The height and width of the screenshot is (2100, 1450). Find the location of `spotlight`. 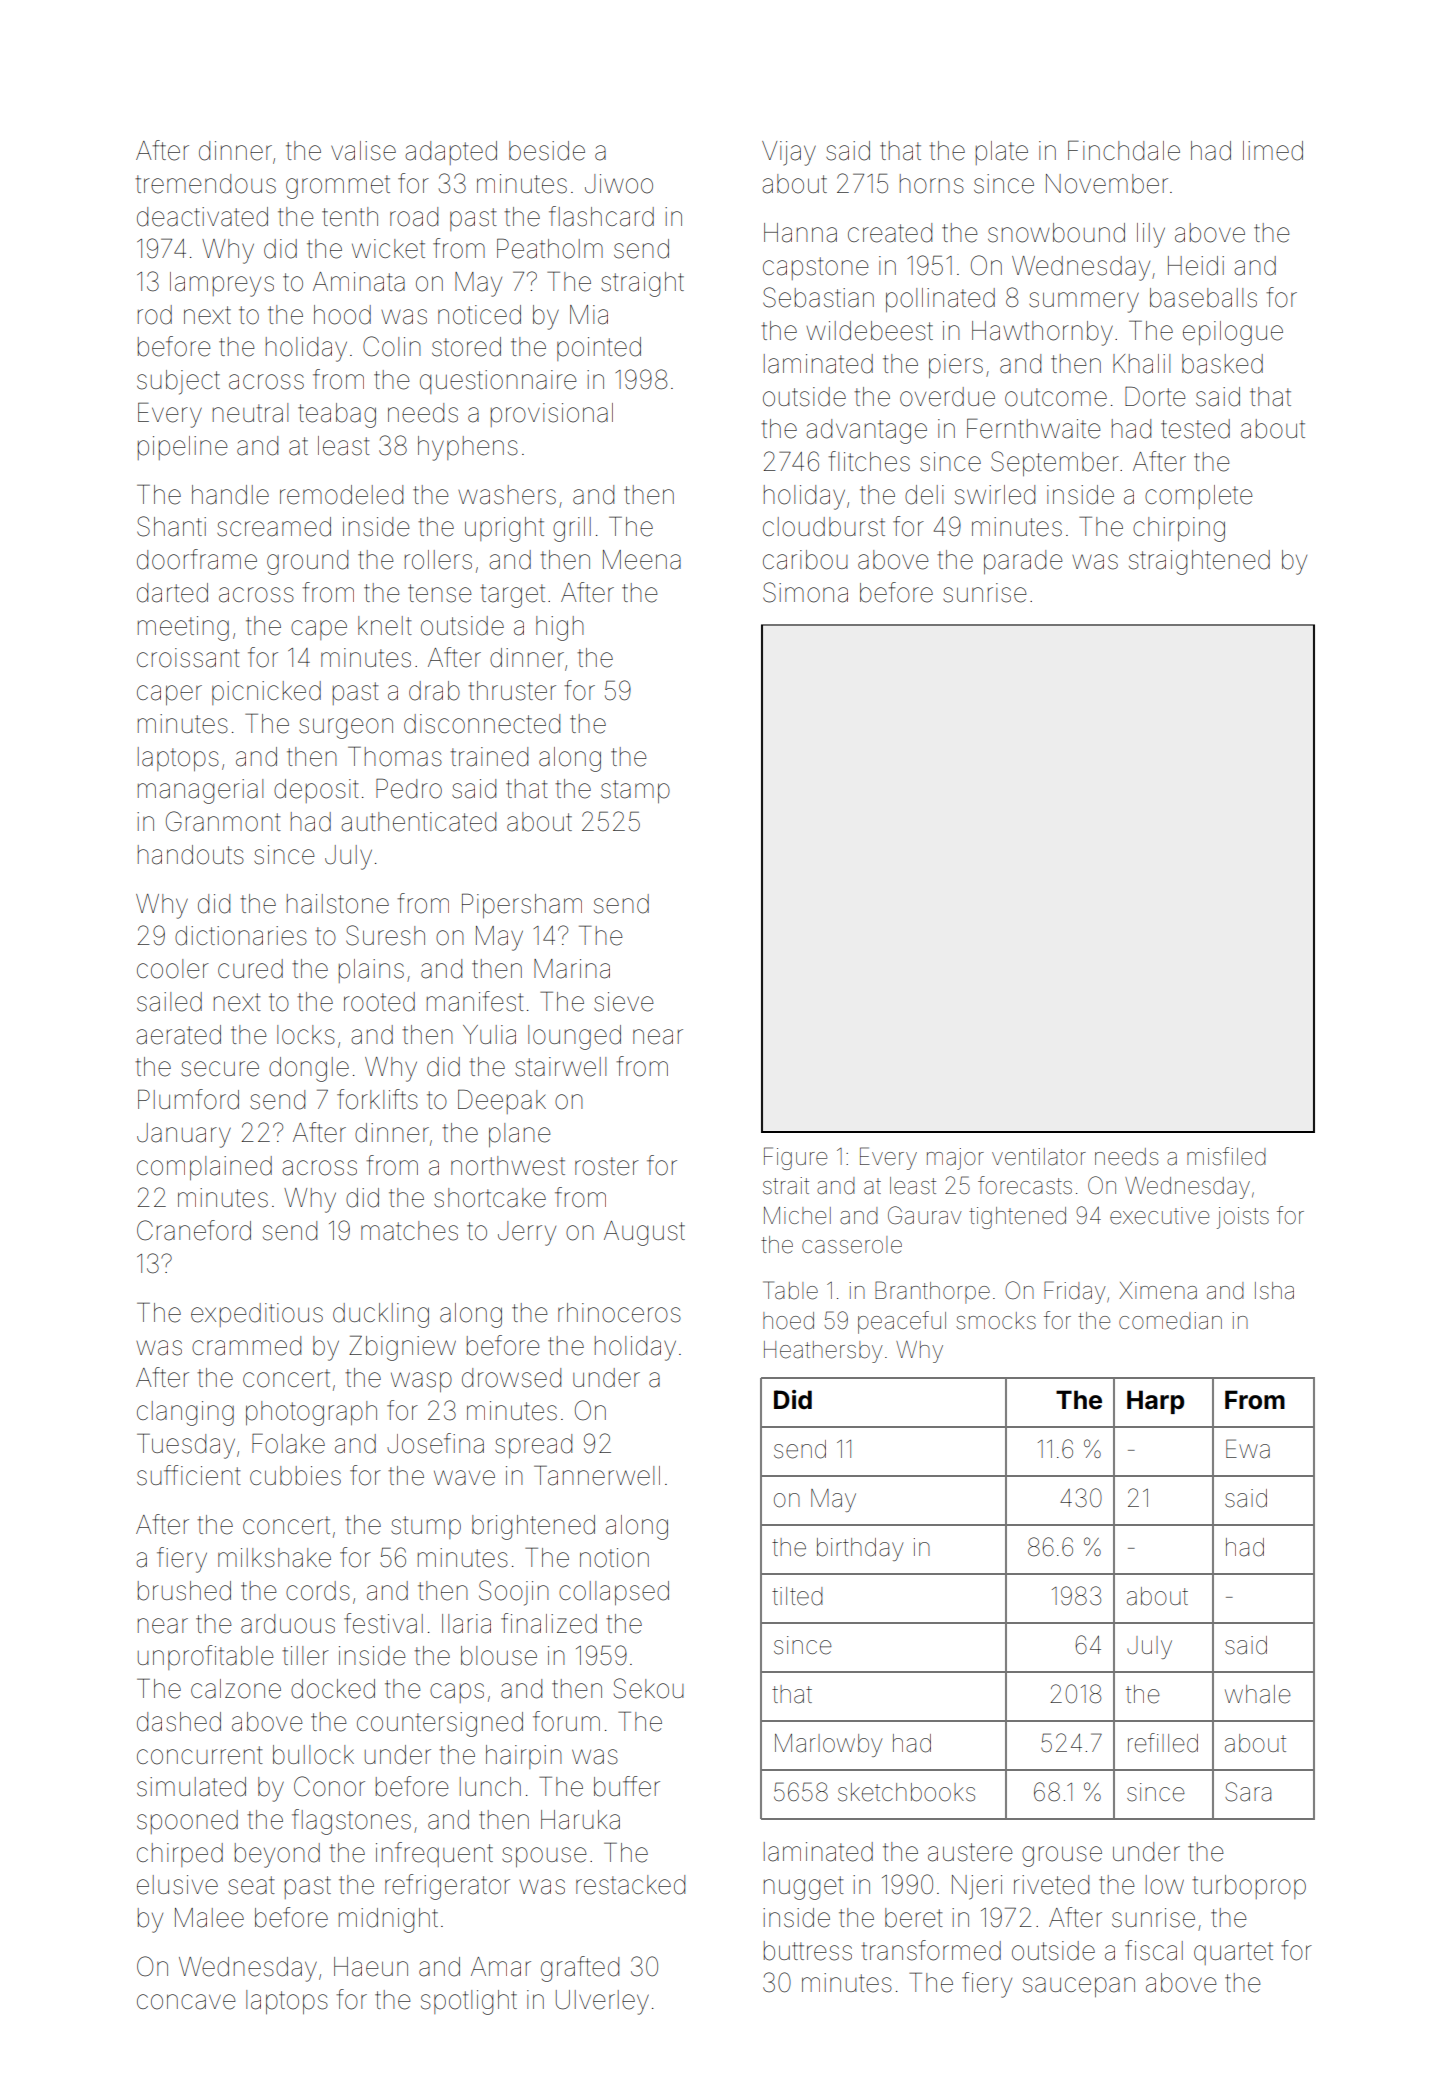

spotlight is located at coordinates (469, 2002).
